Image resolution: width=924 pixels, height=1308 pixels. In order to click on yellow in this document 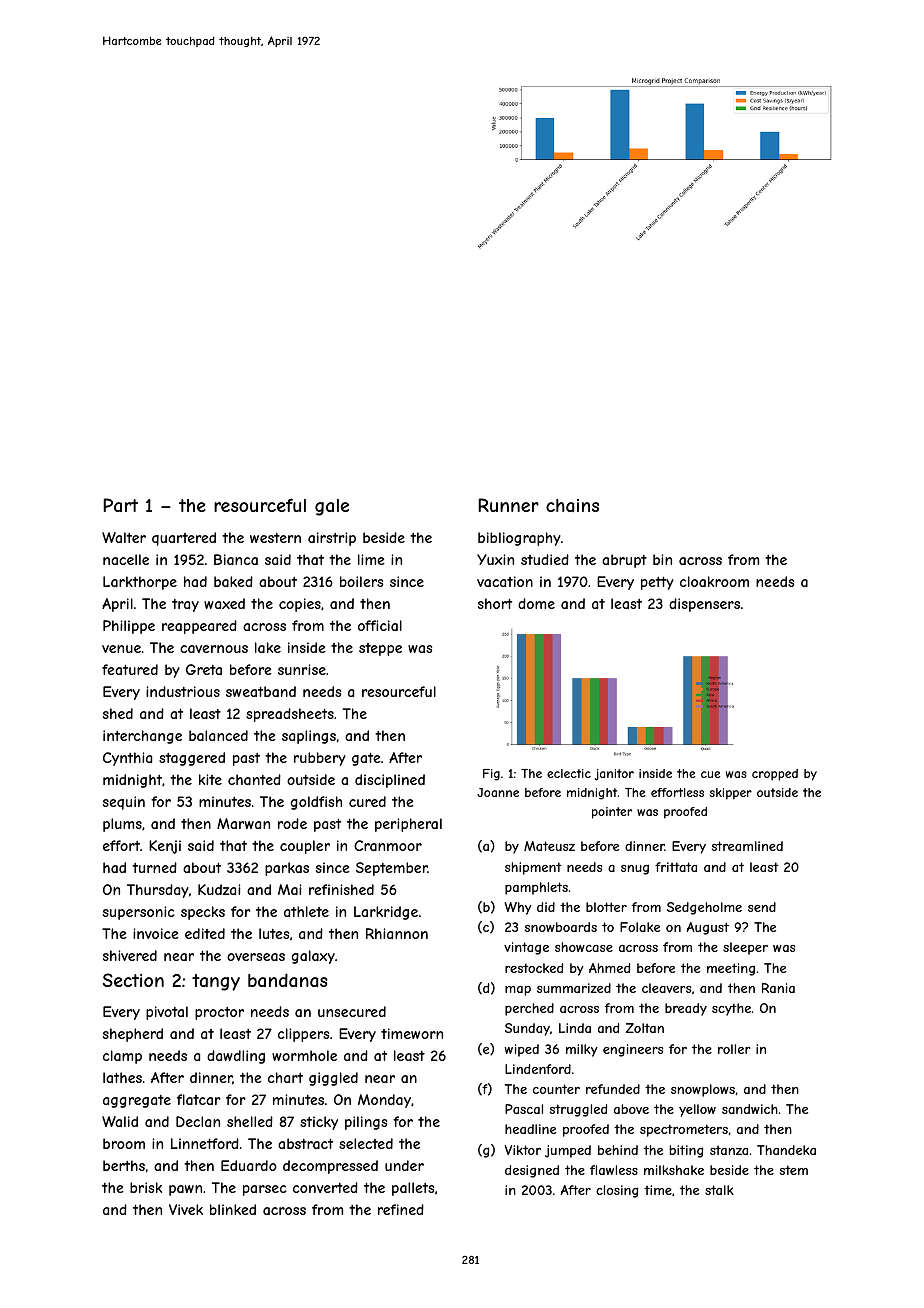, I will do `click(697, 1110)`.
